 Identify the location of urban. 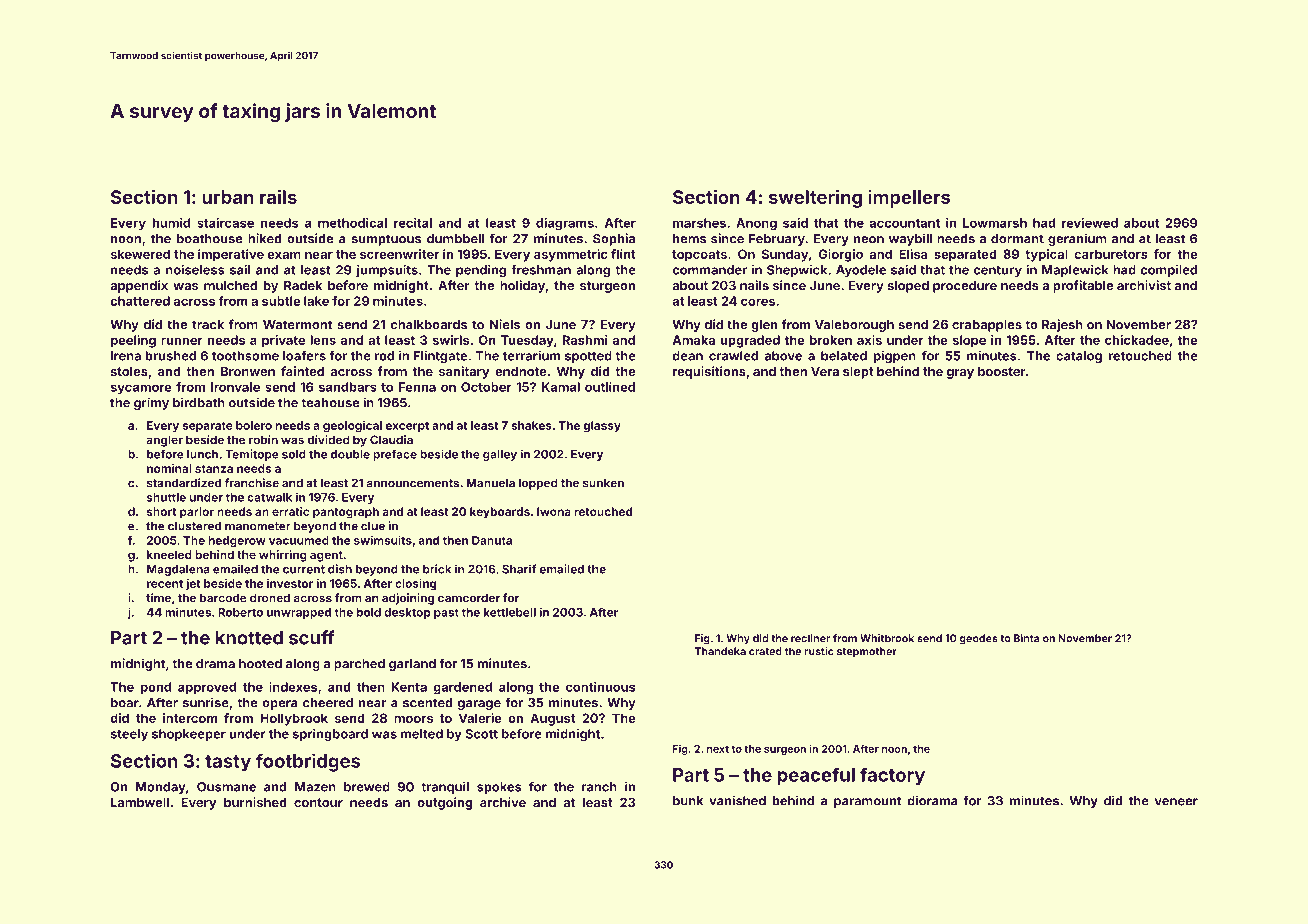
(228, 197).
